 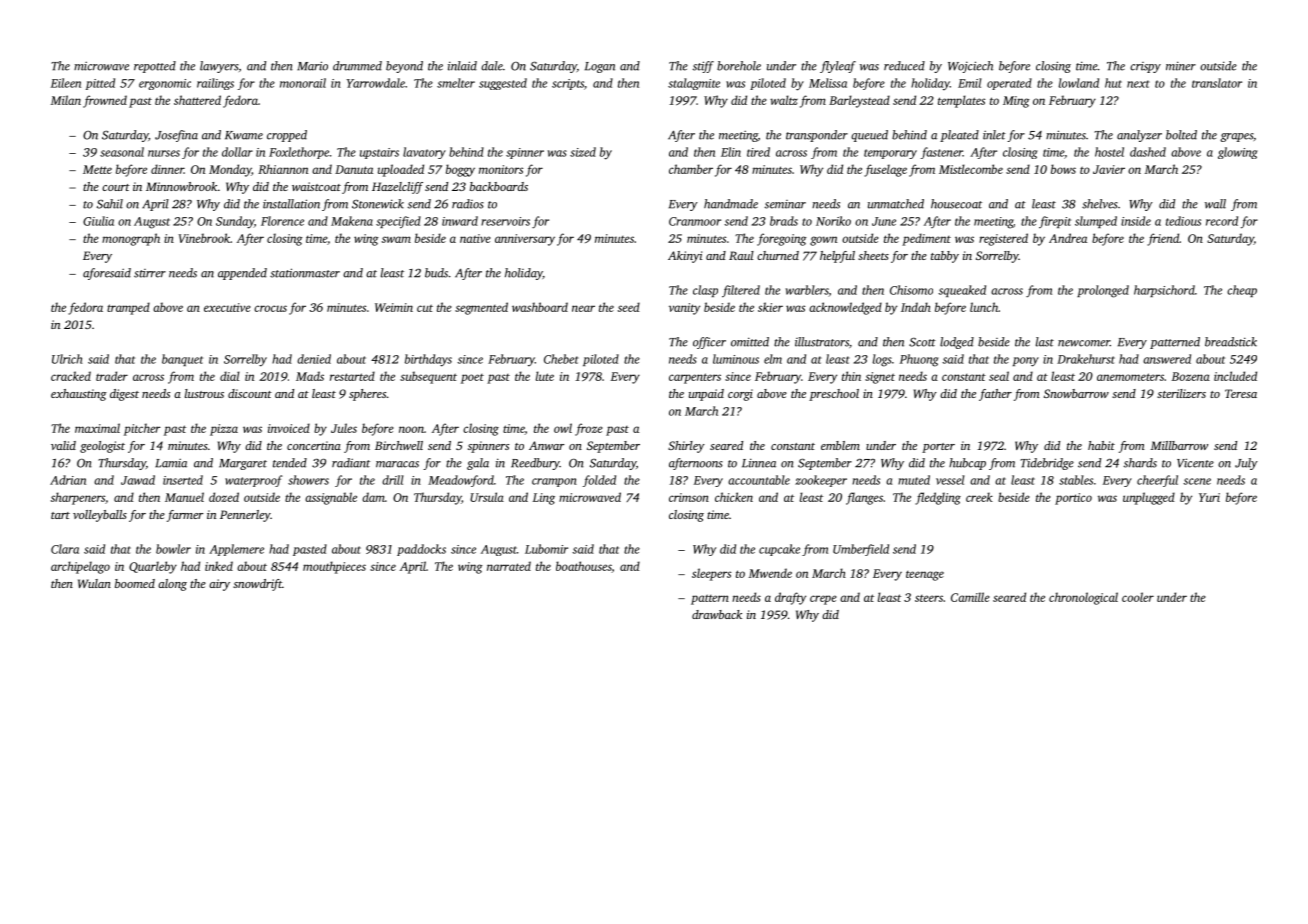 What do you see at coordinates (995, 395) in the screenshot?
I see `father` at bounding box center [995, 395].
